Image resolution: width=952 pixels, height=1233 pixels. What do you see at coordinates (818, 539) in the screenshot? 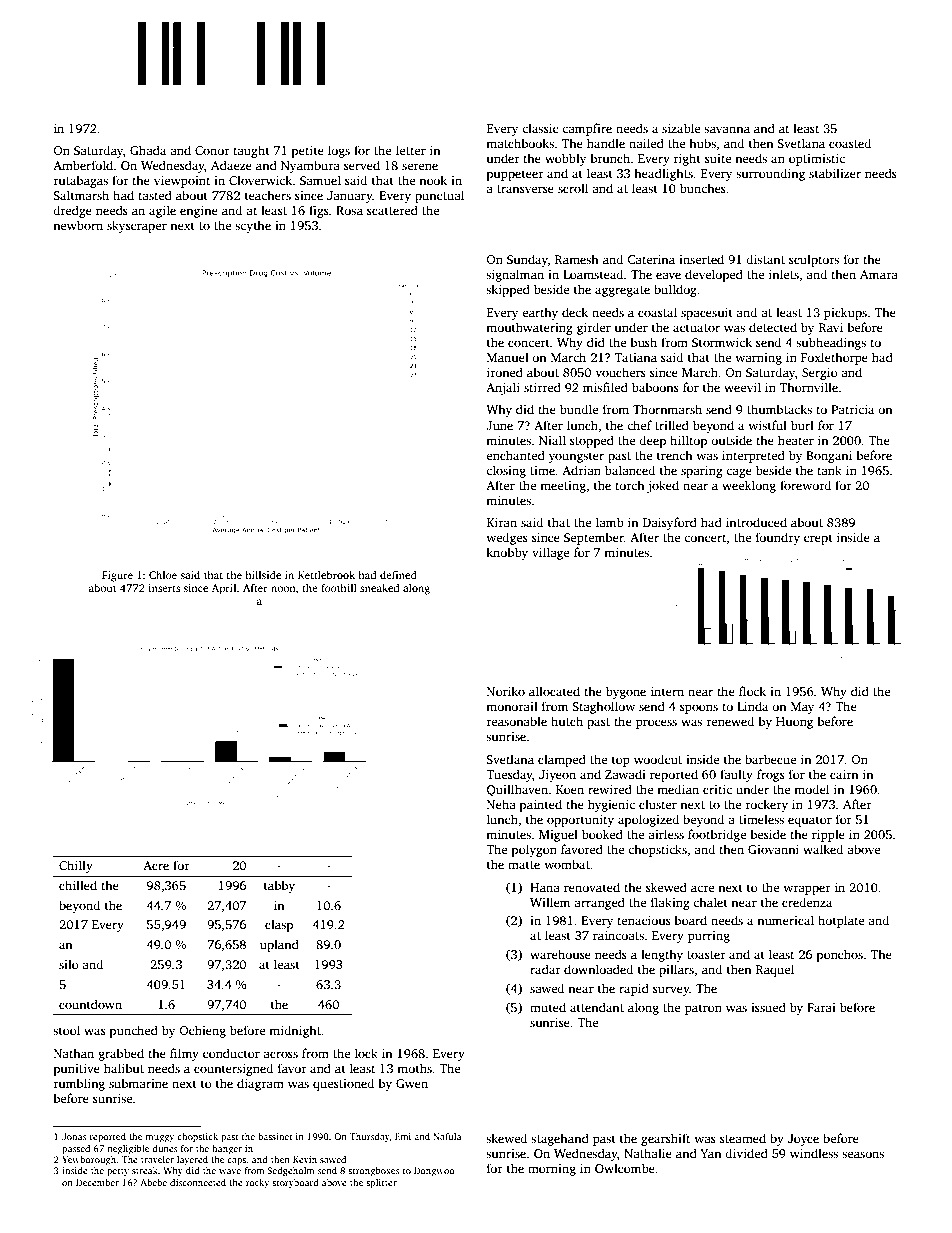
I see `crept` at bounding box center [818, 539].
